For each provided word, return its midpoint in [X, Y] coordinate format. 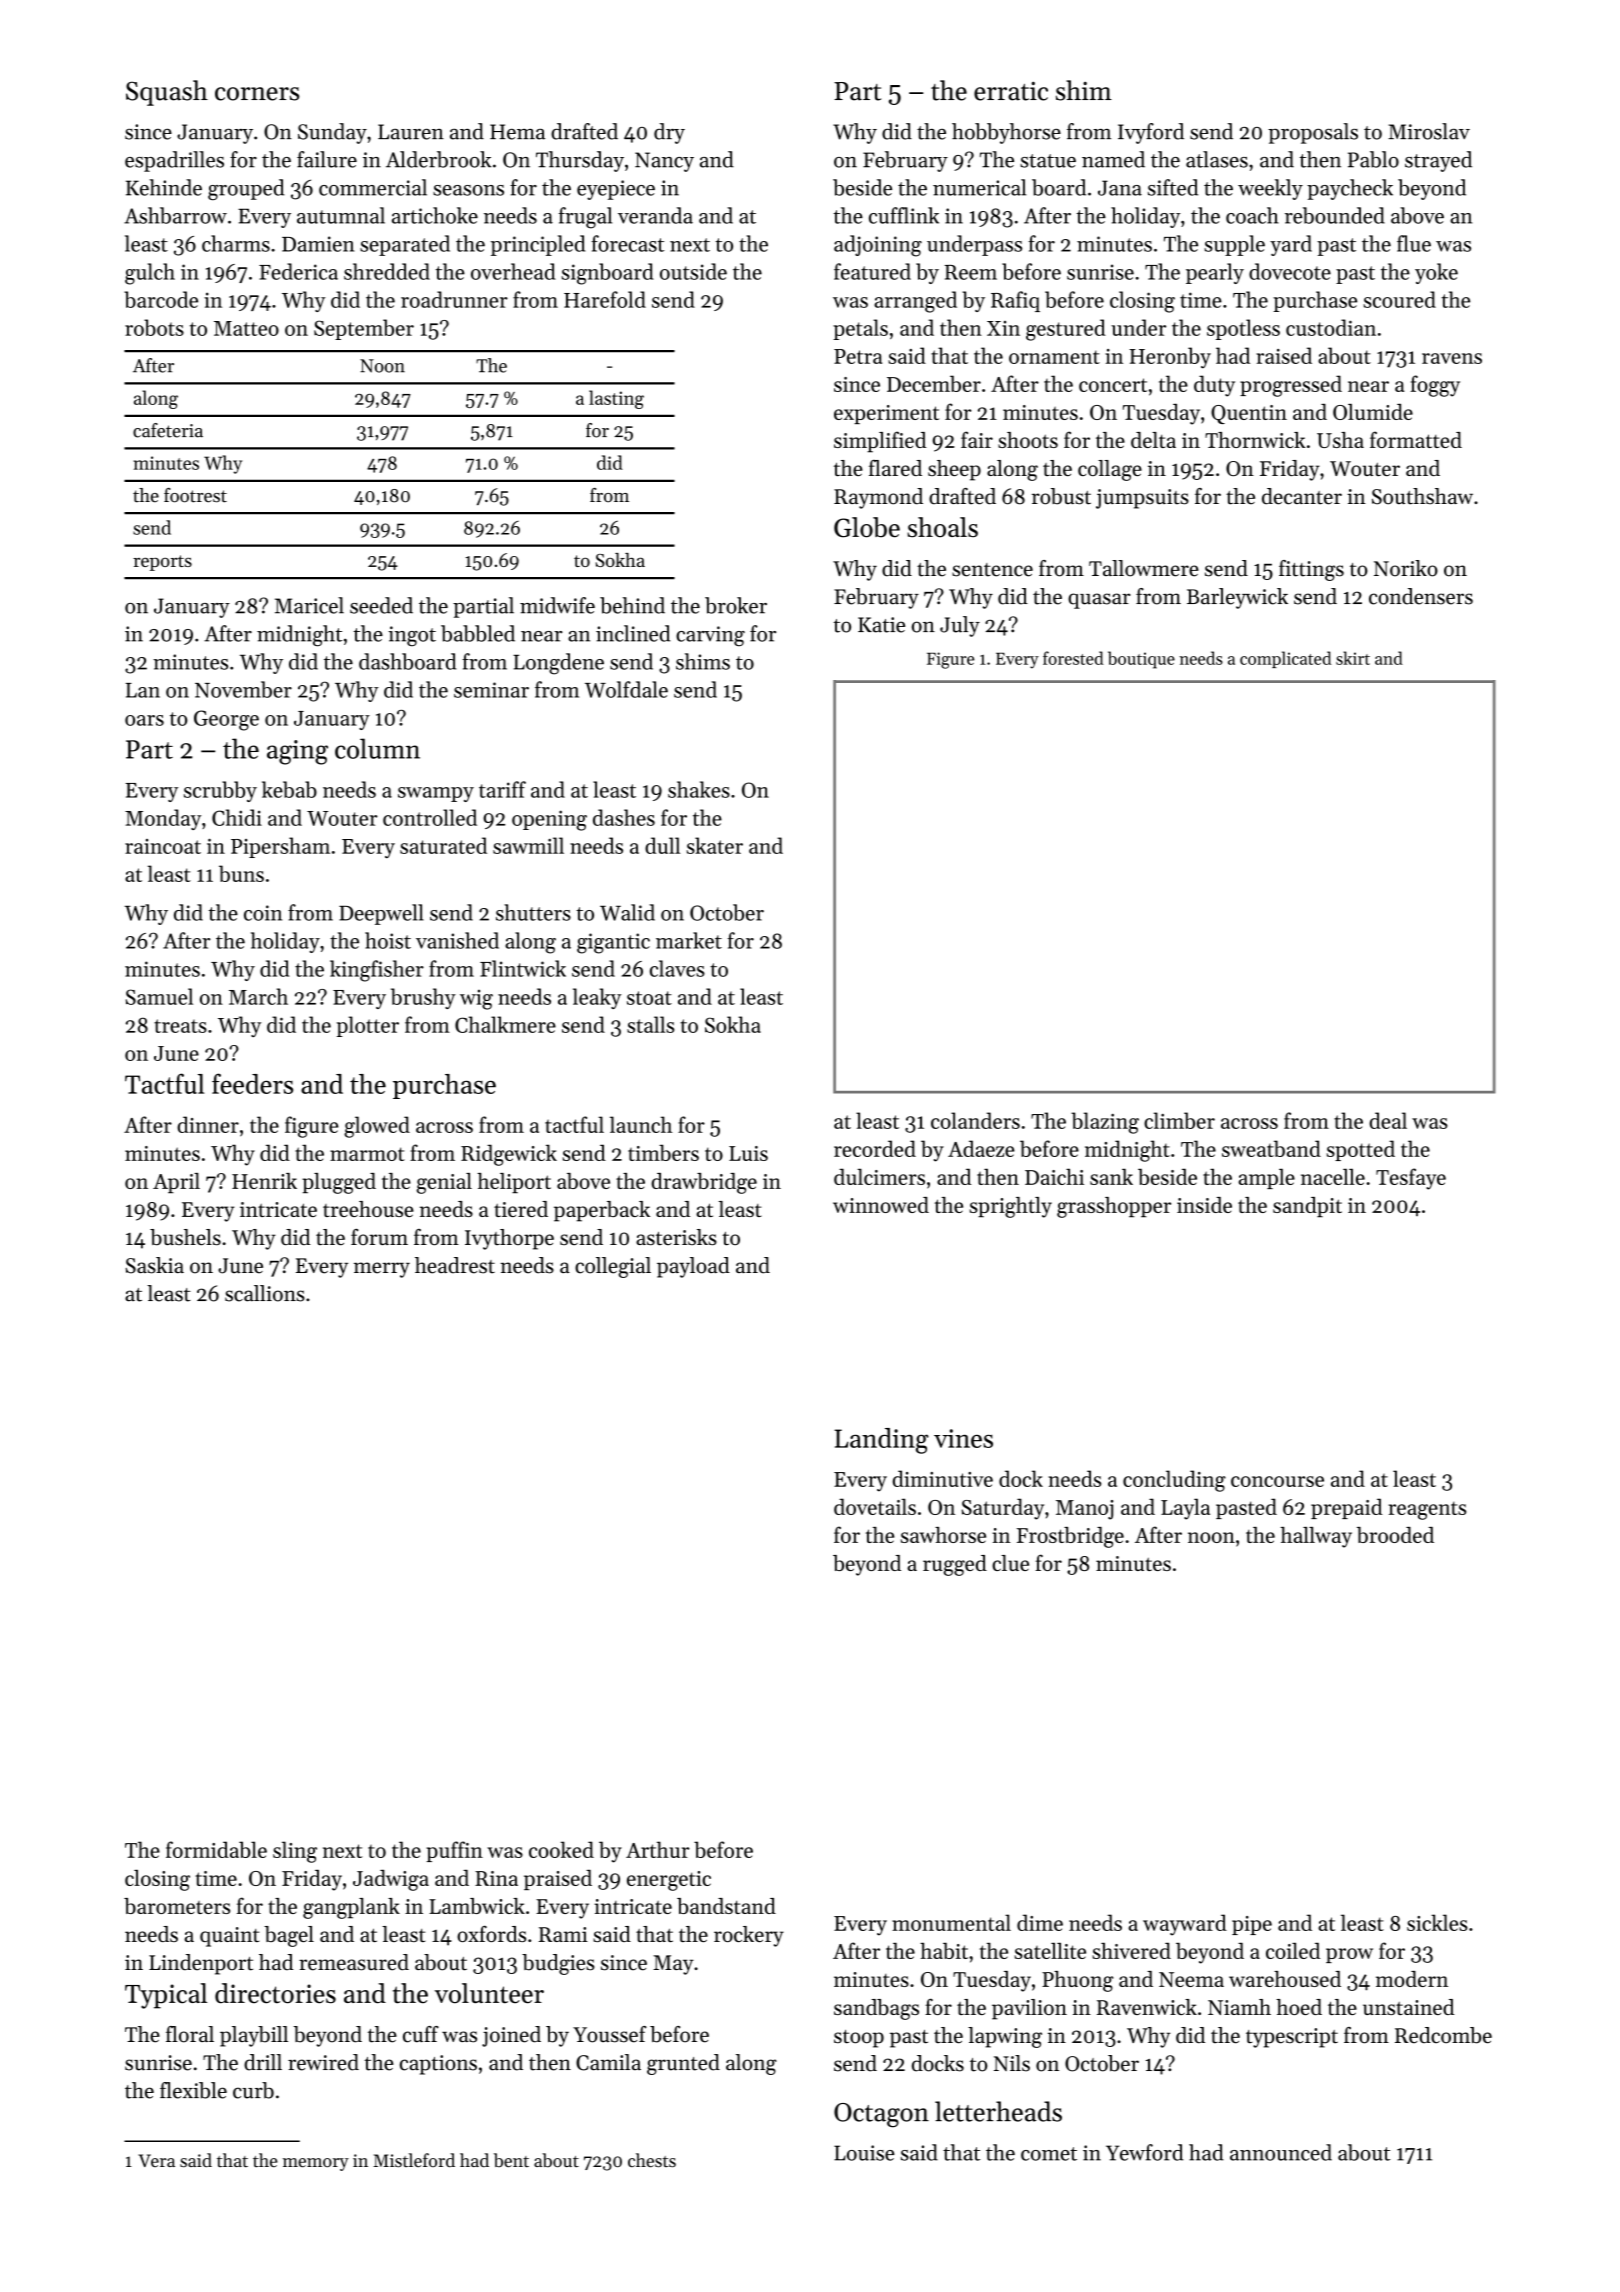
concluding [1174, 1481]
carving [710, 636]
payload [693, 1267]
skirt [1353, 658]
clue [1010, 1563]
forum [379, 1237]
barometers [177, 1906]
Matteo [246, 328]
